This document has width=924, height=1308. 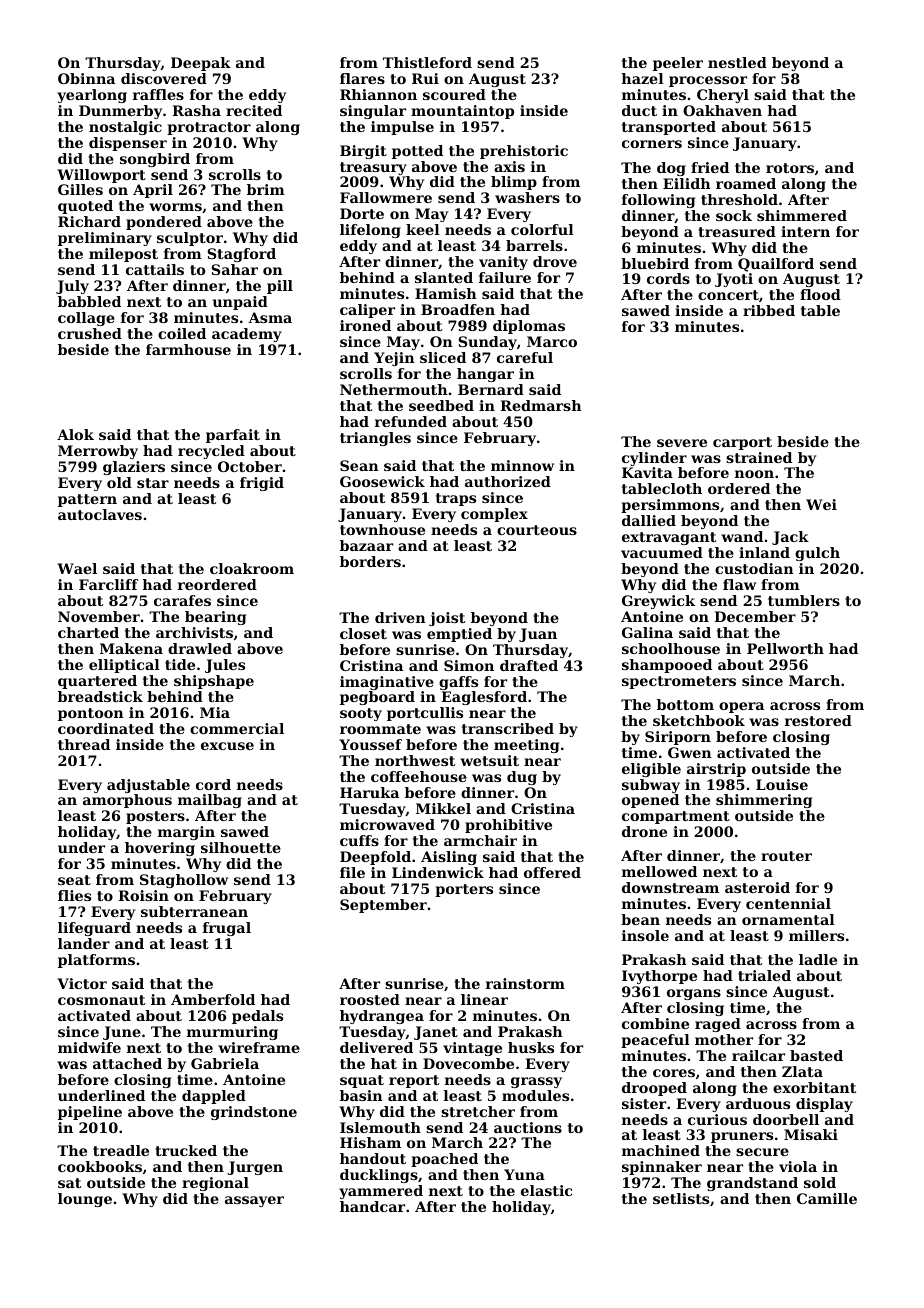 What do you see at coordinates (524, 152) in the document?
I see `prehistoric` at bounding box center [524, 152].
